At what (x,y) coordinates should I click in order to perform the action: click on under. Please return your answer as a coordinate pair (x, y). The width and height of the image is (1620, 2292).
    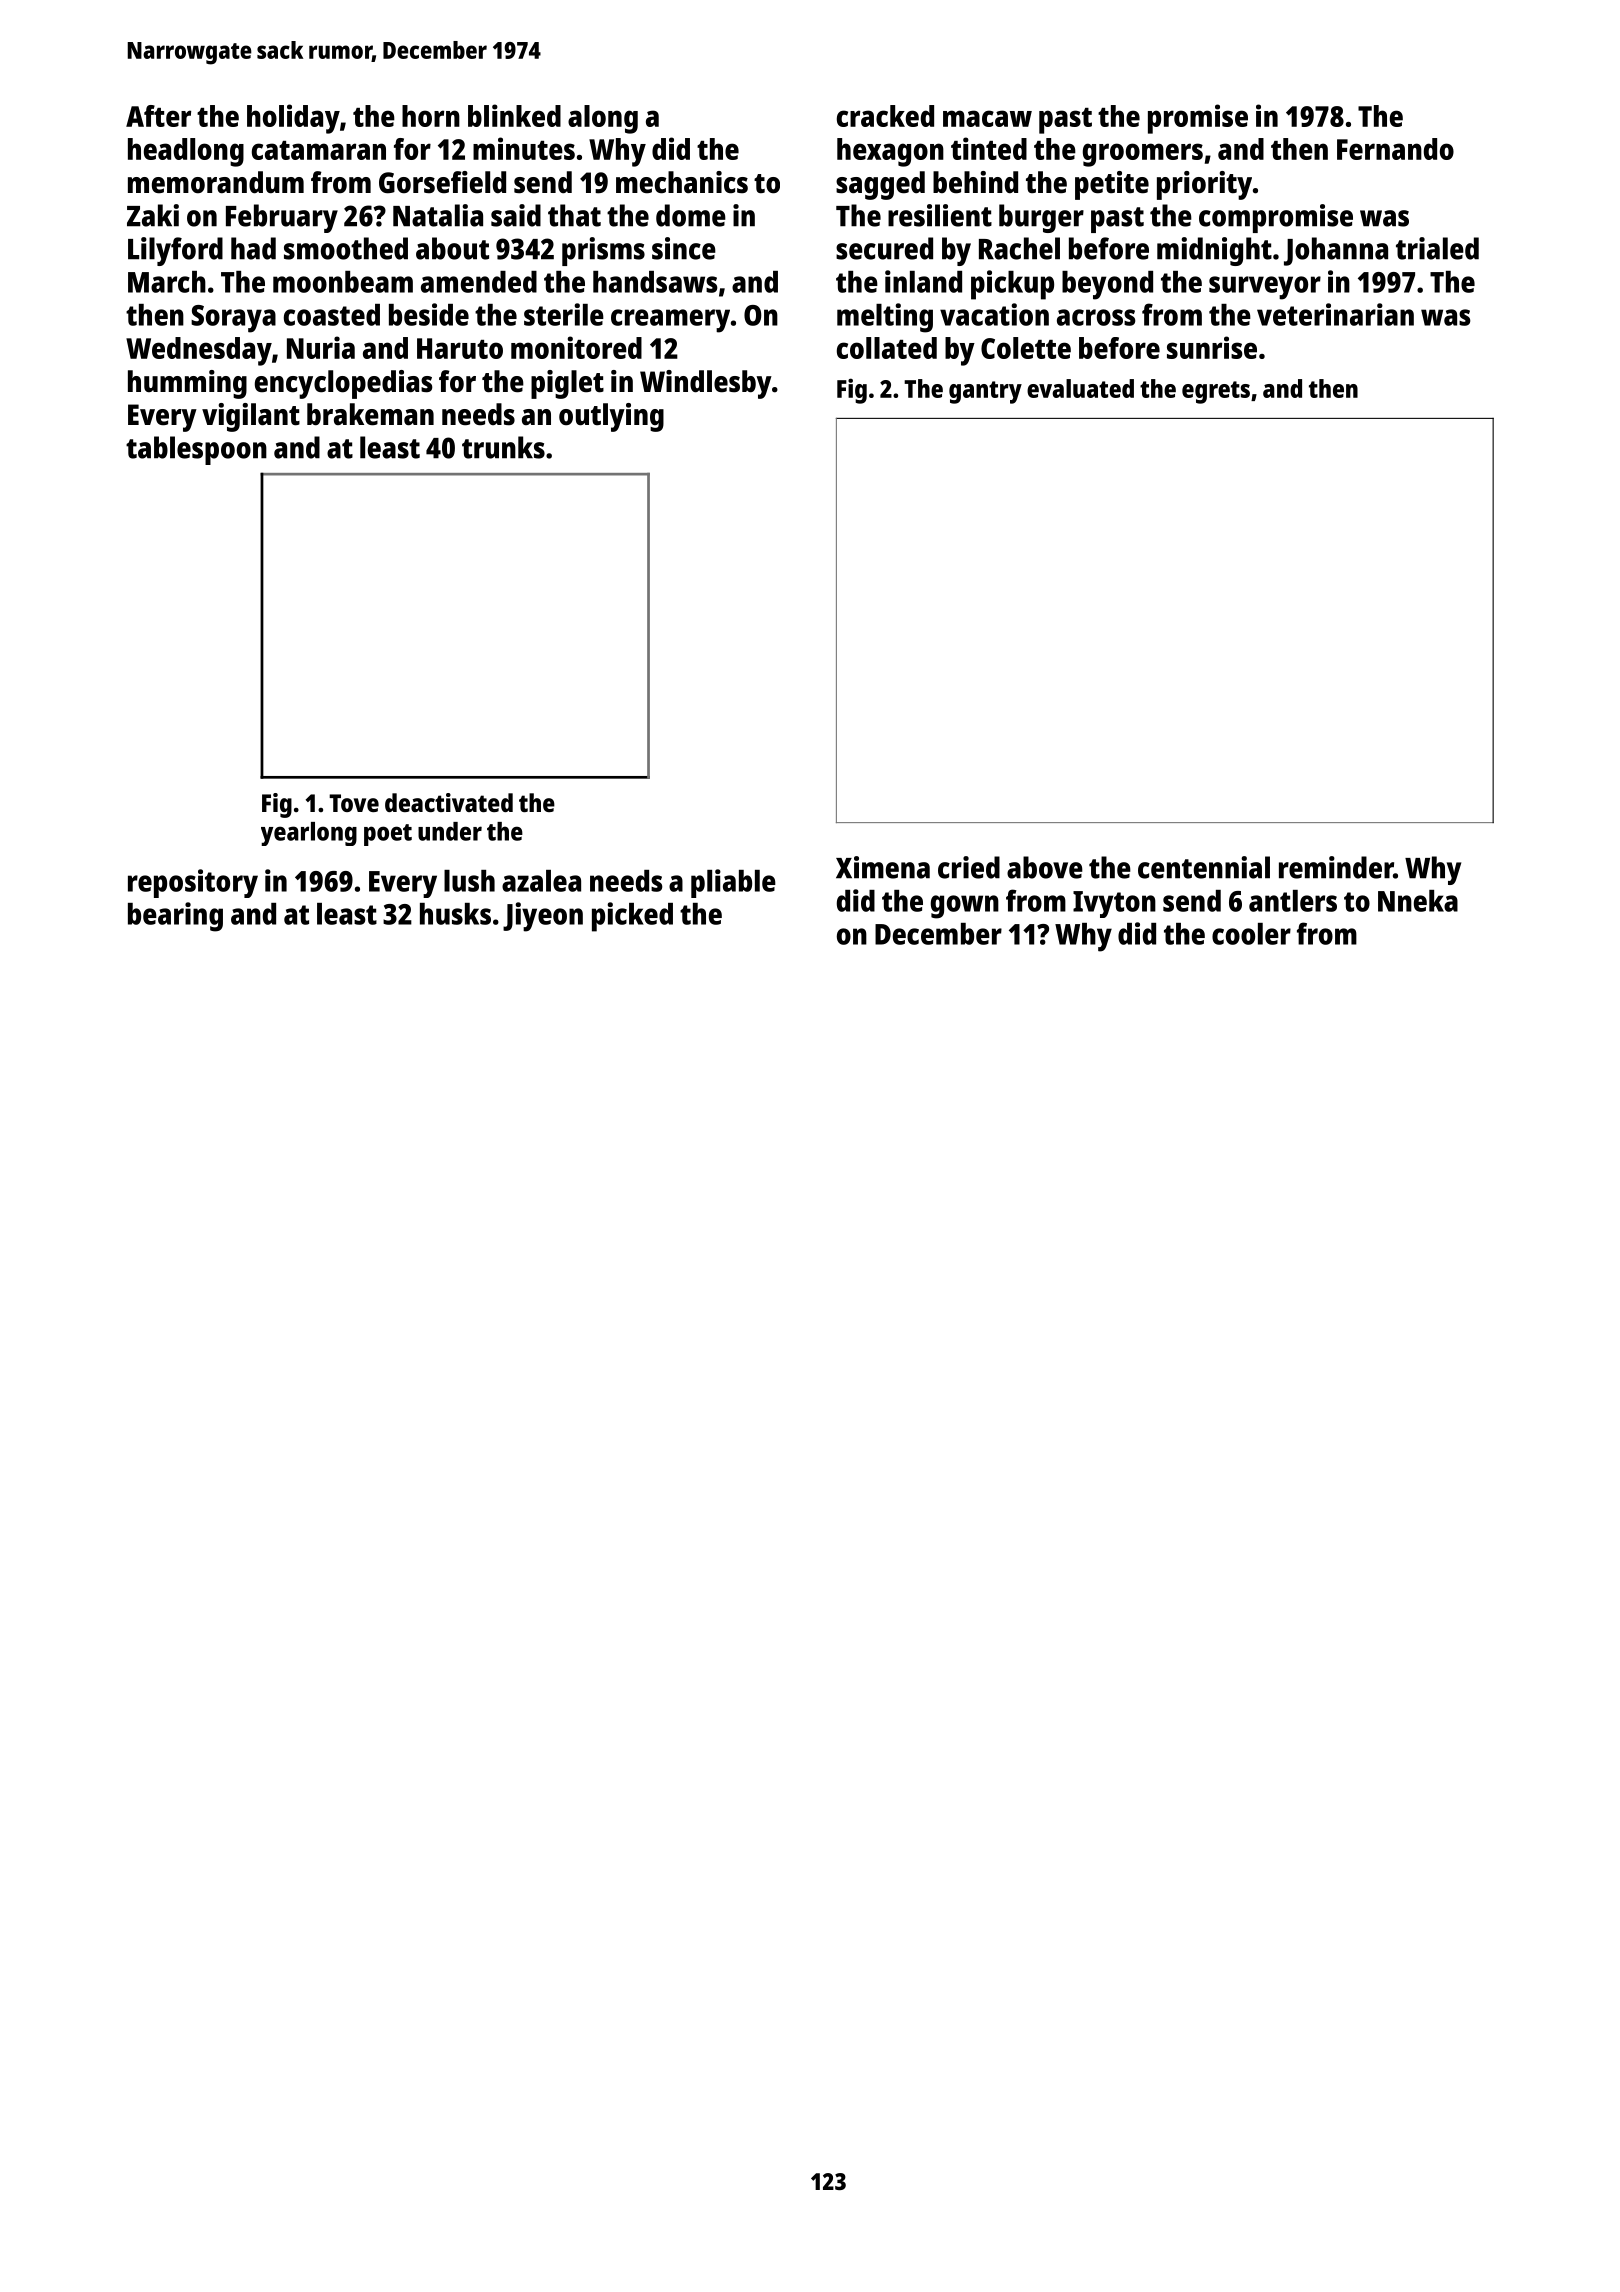
    Looking at the image, I should click on (450, 831).
